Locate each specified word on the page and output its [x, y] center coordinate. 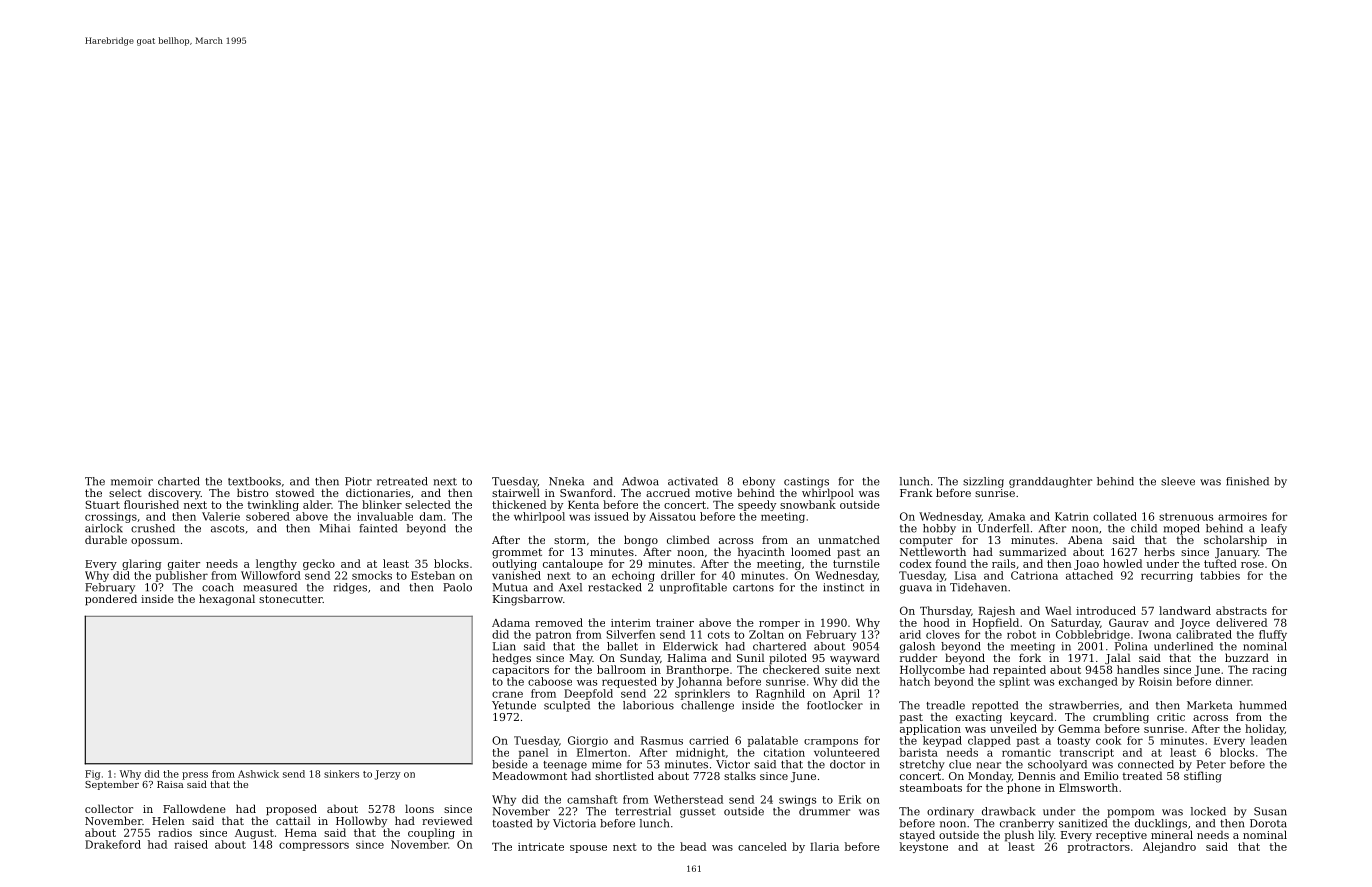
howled [1122, 563]
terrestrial [643, 811]
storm [570, 540]
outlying [514, 564]
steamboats [931, 787]
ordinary [950, 812]
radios [175, 832]
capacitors [520, 671]
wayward [855, 659]
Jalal [1117, 658]
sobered [268, 516]
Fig [92, 775]
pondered [111, 600]
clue [960, 764]
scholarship [1235, 541]
